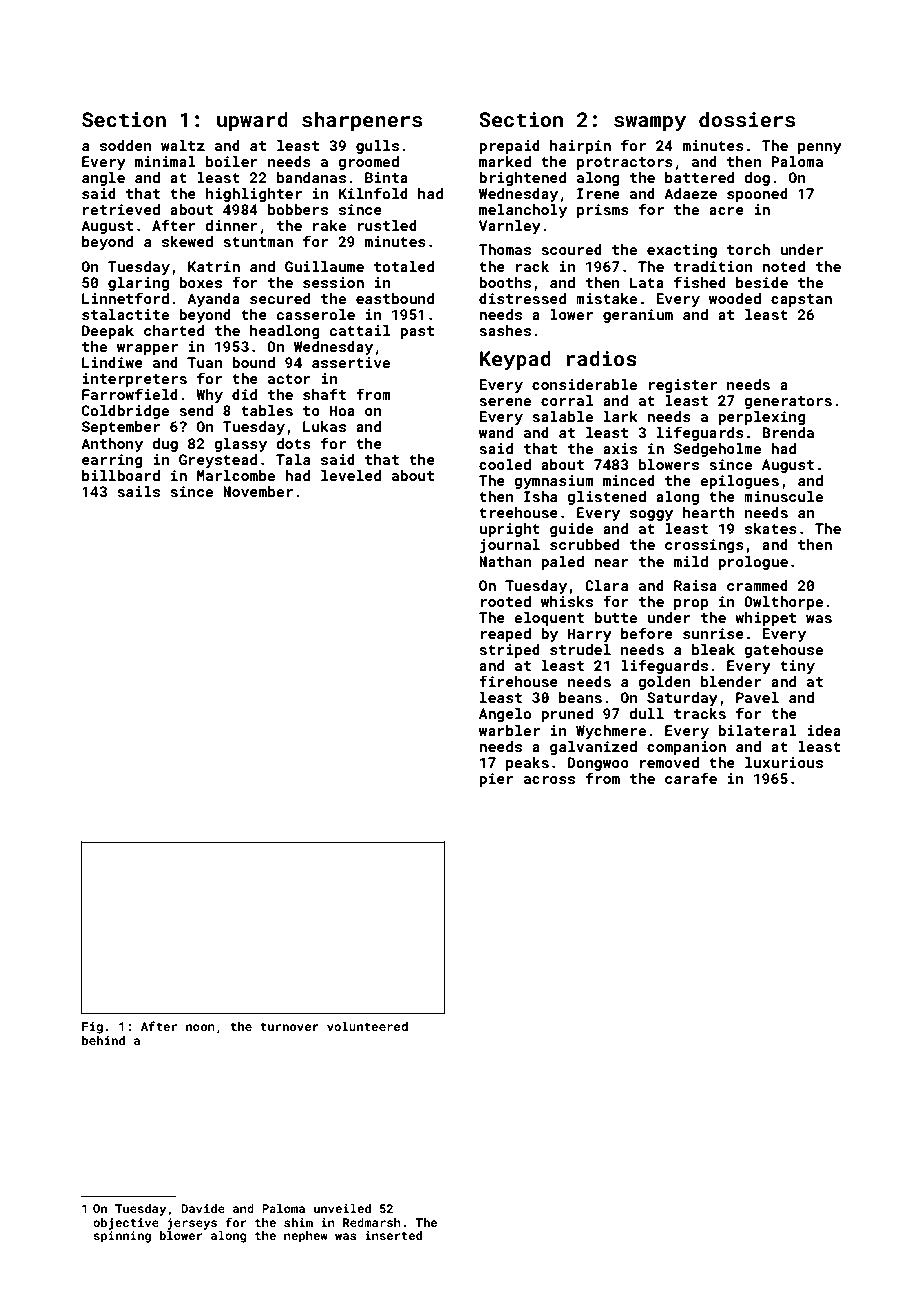 This screenshot has width=924, height=1308. I want to click on peaks, so click(527, 764).
